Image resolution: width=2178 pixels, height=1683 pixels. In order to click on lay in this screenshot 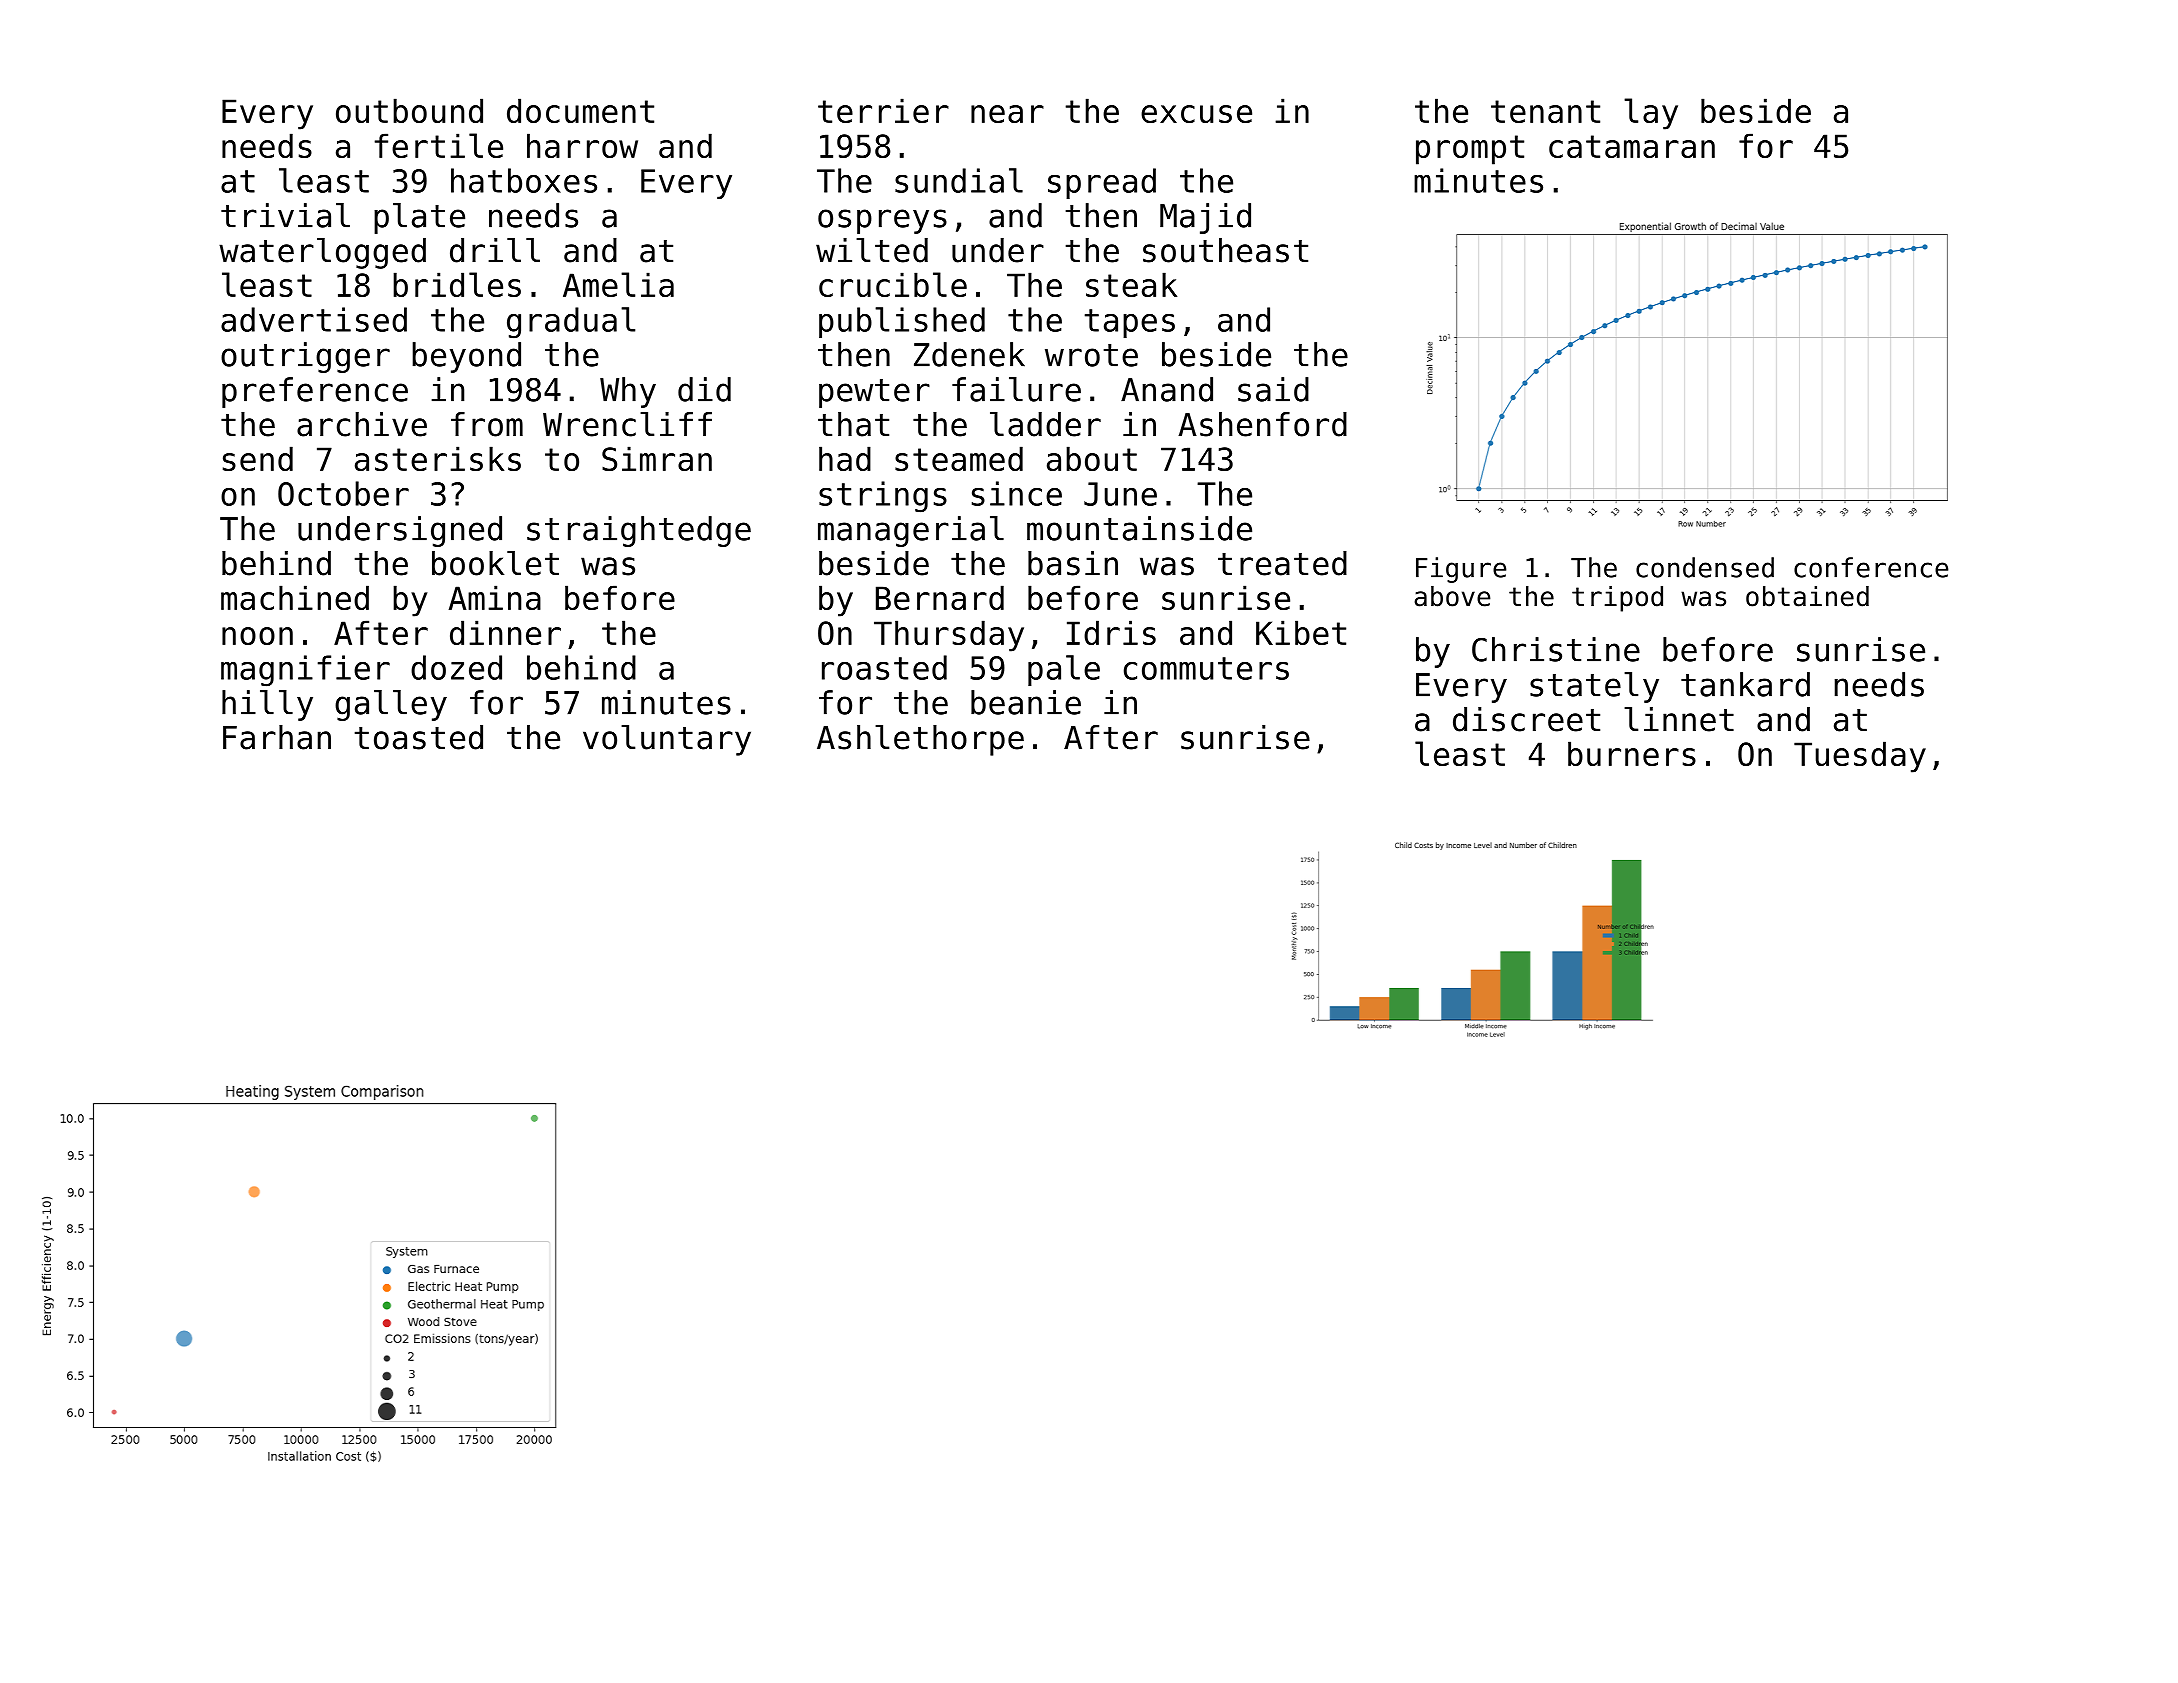, I will do `click(1651, 114)`.
